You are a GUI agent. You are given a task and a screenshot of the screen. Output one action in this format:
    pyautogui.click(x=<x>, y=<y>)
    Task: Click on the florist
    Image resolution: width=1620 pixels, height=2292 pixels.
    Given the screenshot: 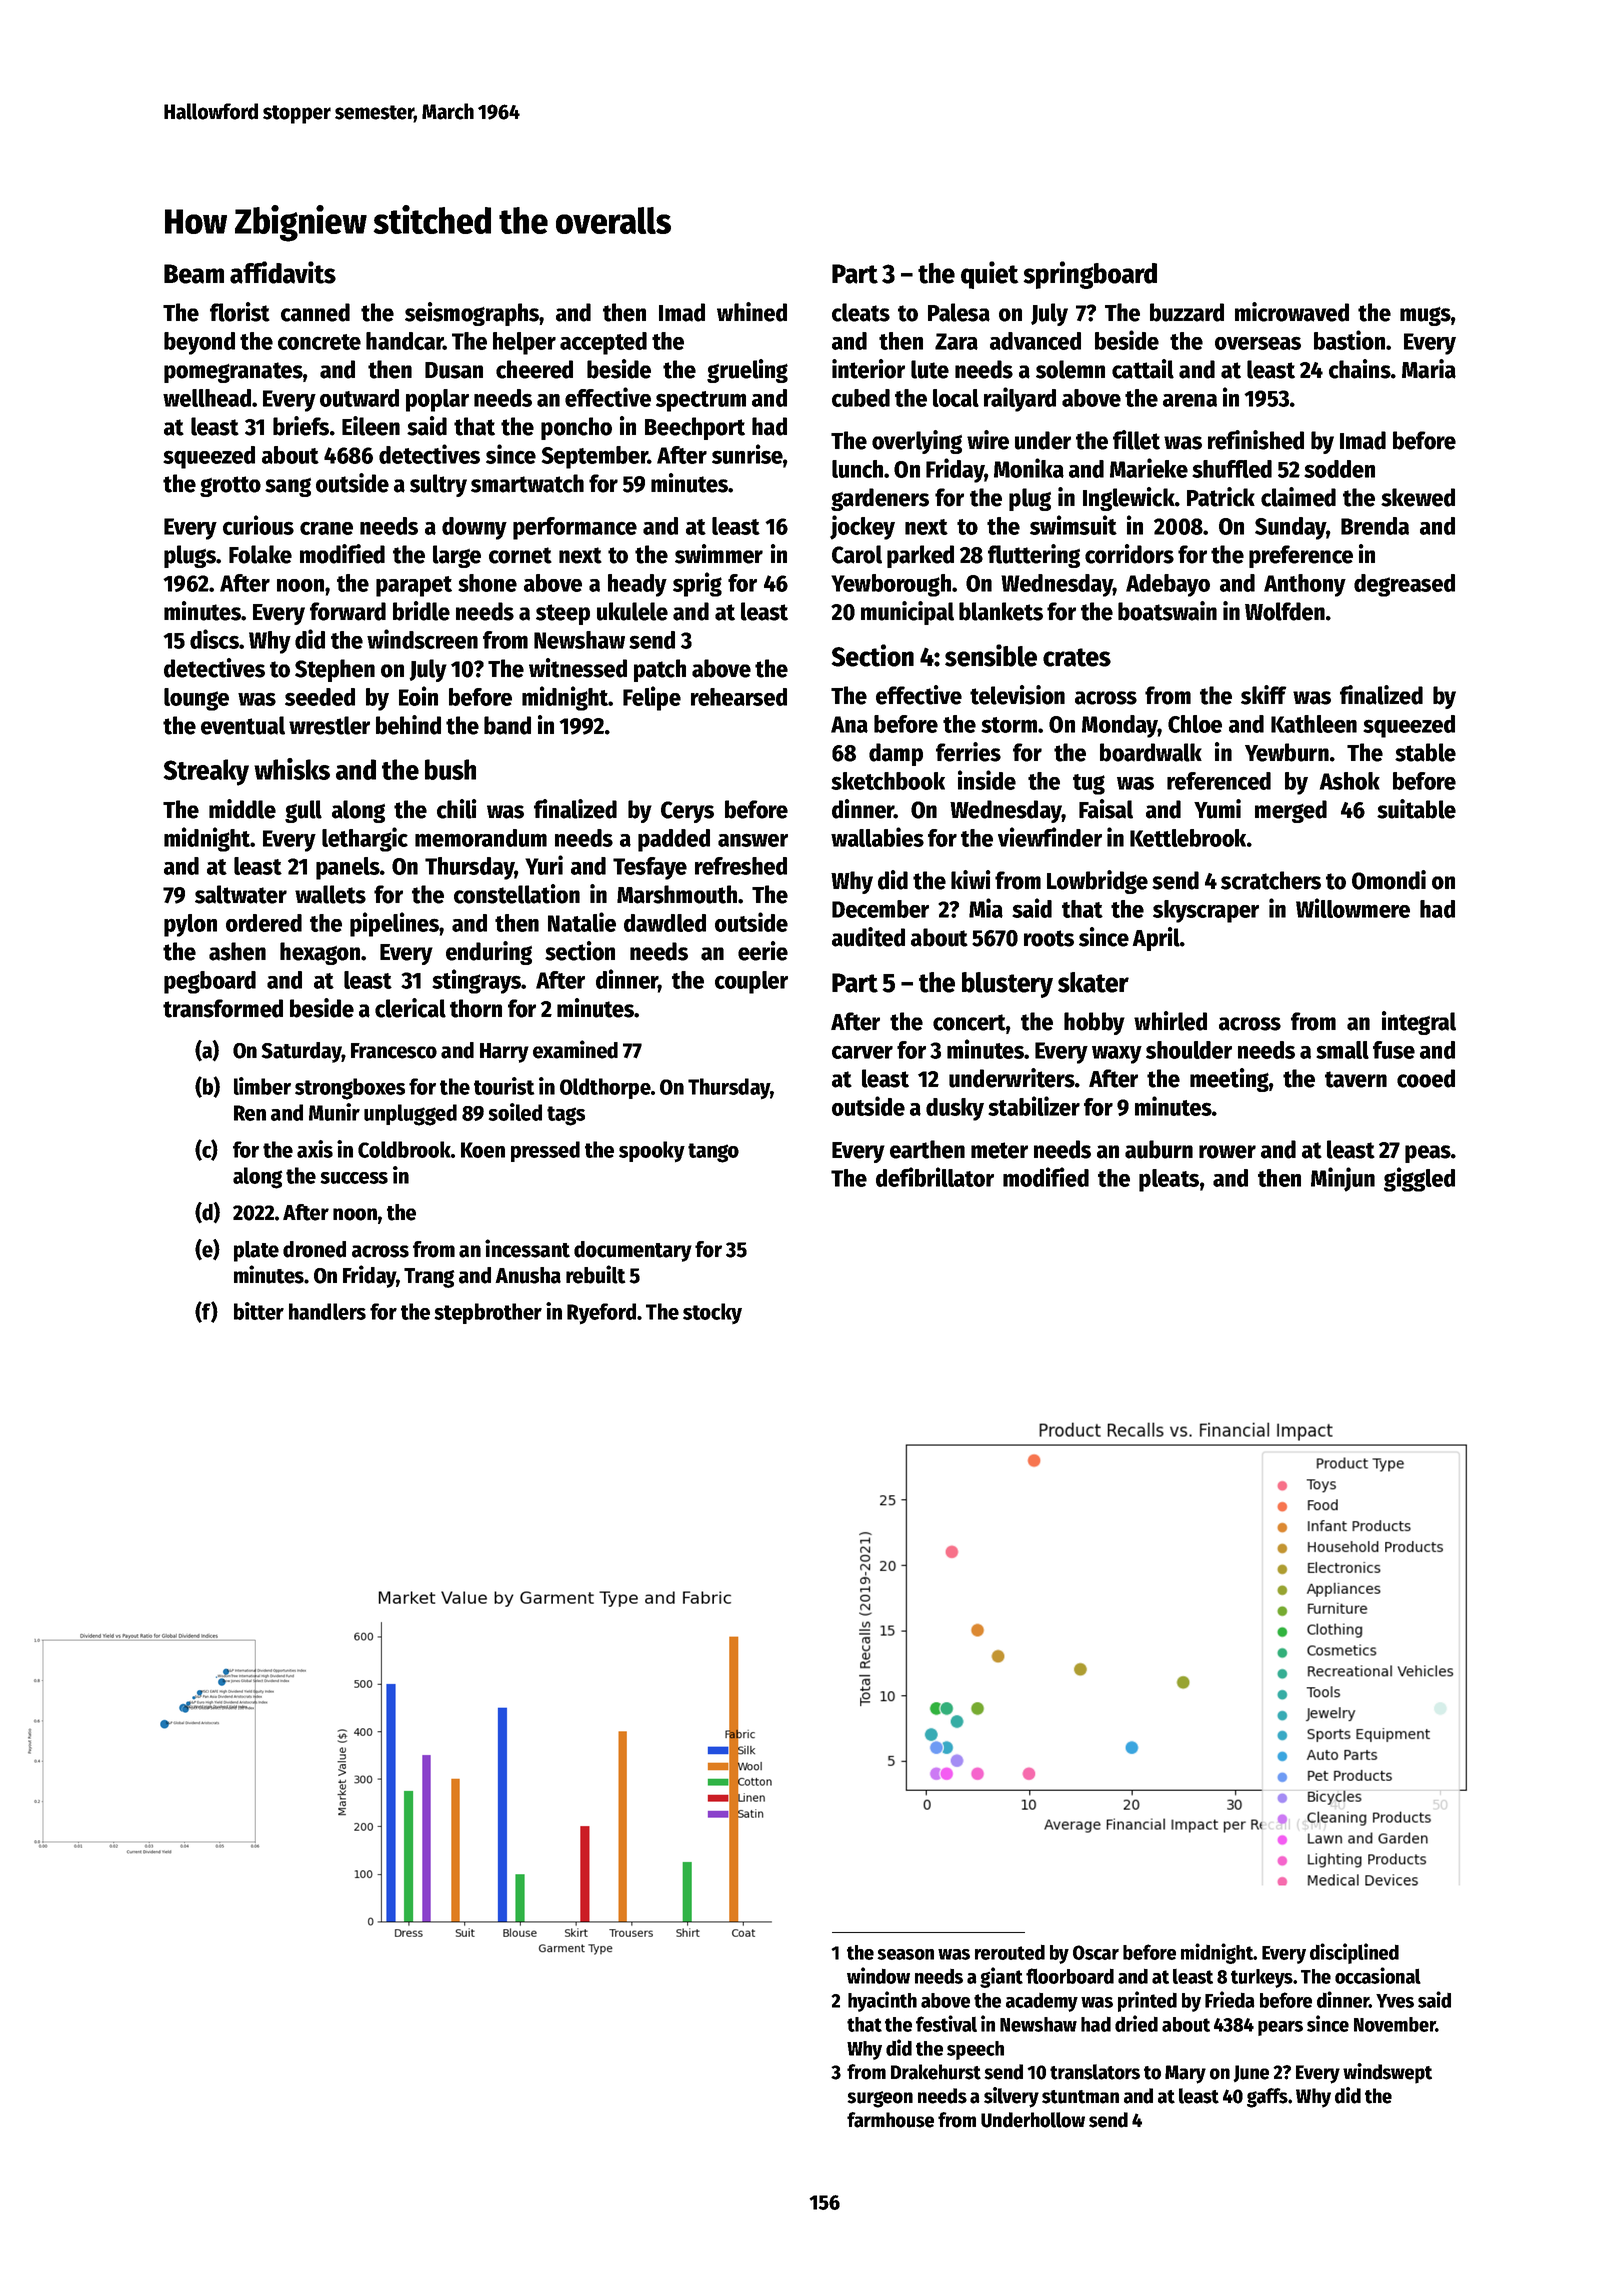 What is the action you would take?
    pyautogui.click(x=240, y=312)
